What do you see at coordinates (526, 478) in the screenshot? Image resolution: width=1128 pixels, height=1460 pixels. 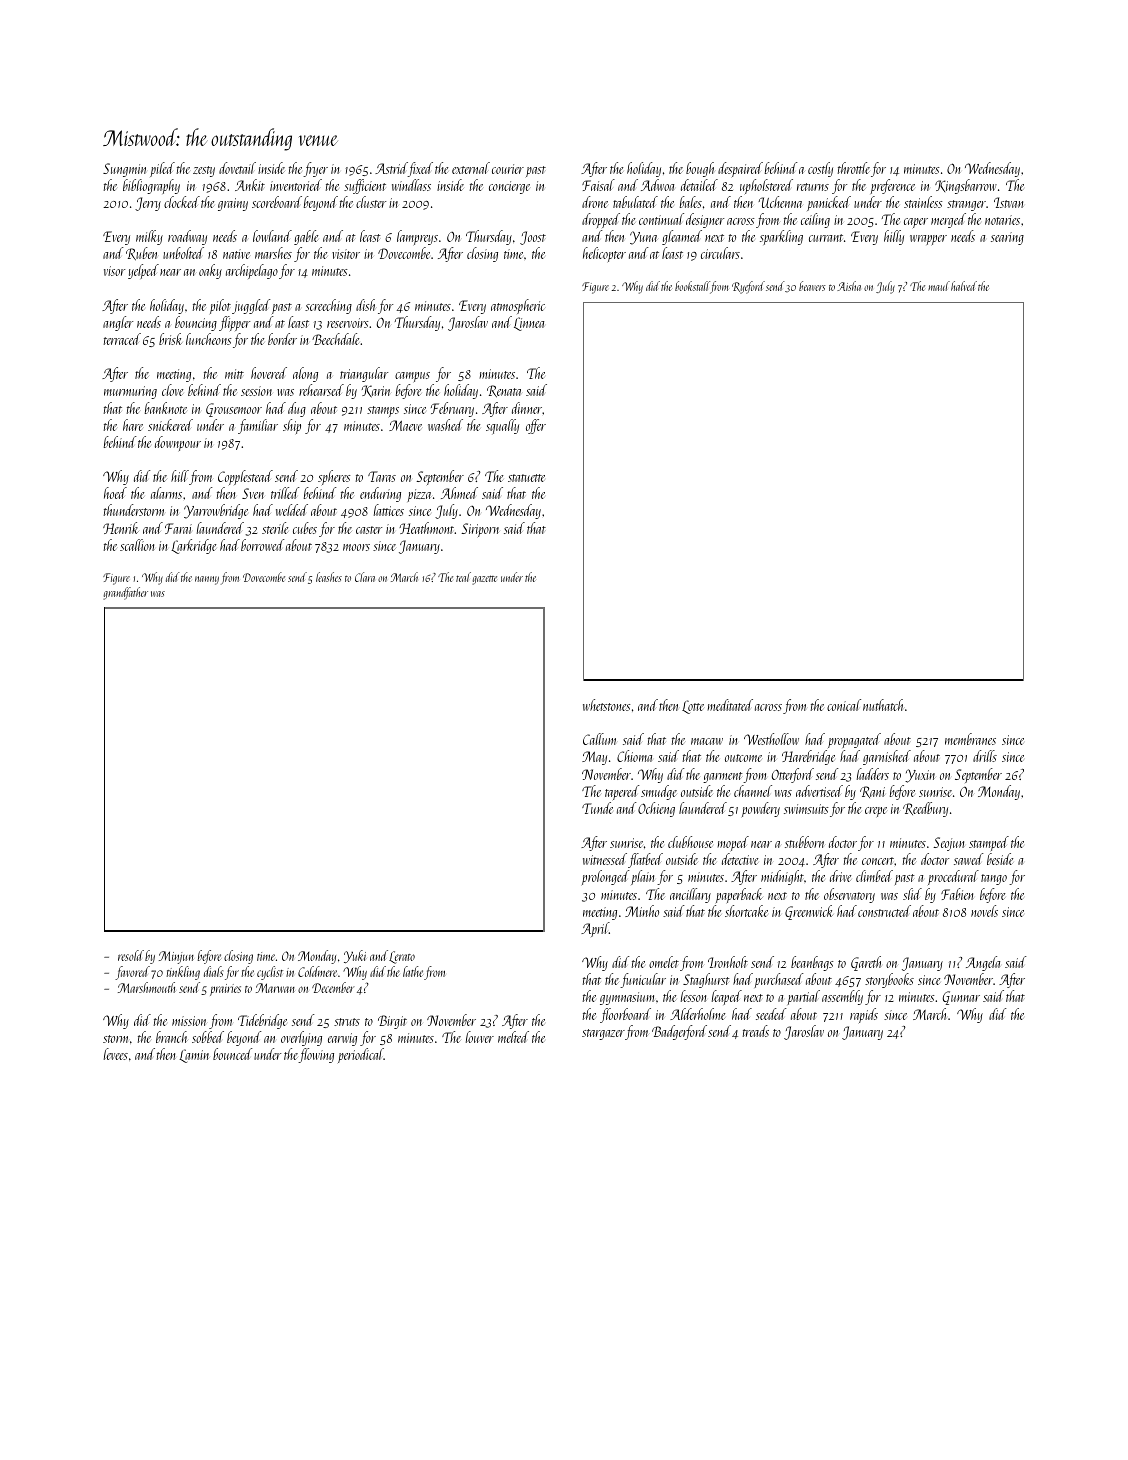 I see `statuette` at bounding box center [526, 478].
